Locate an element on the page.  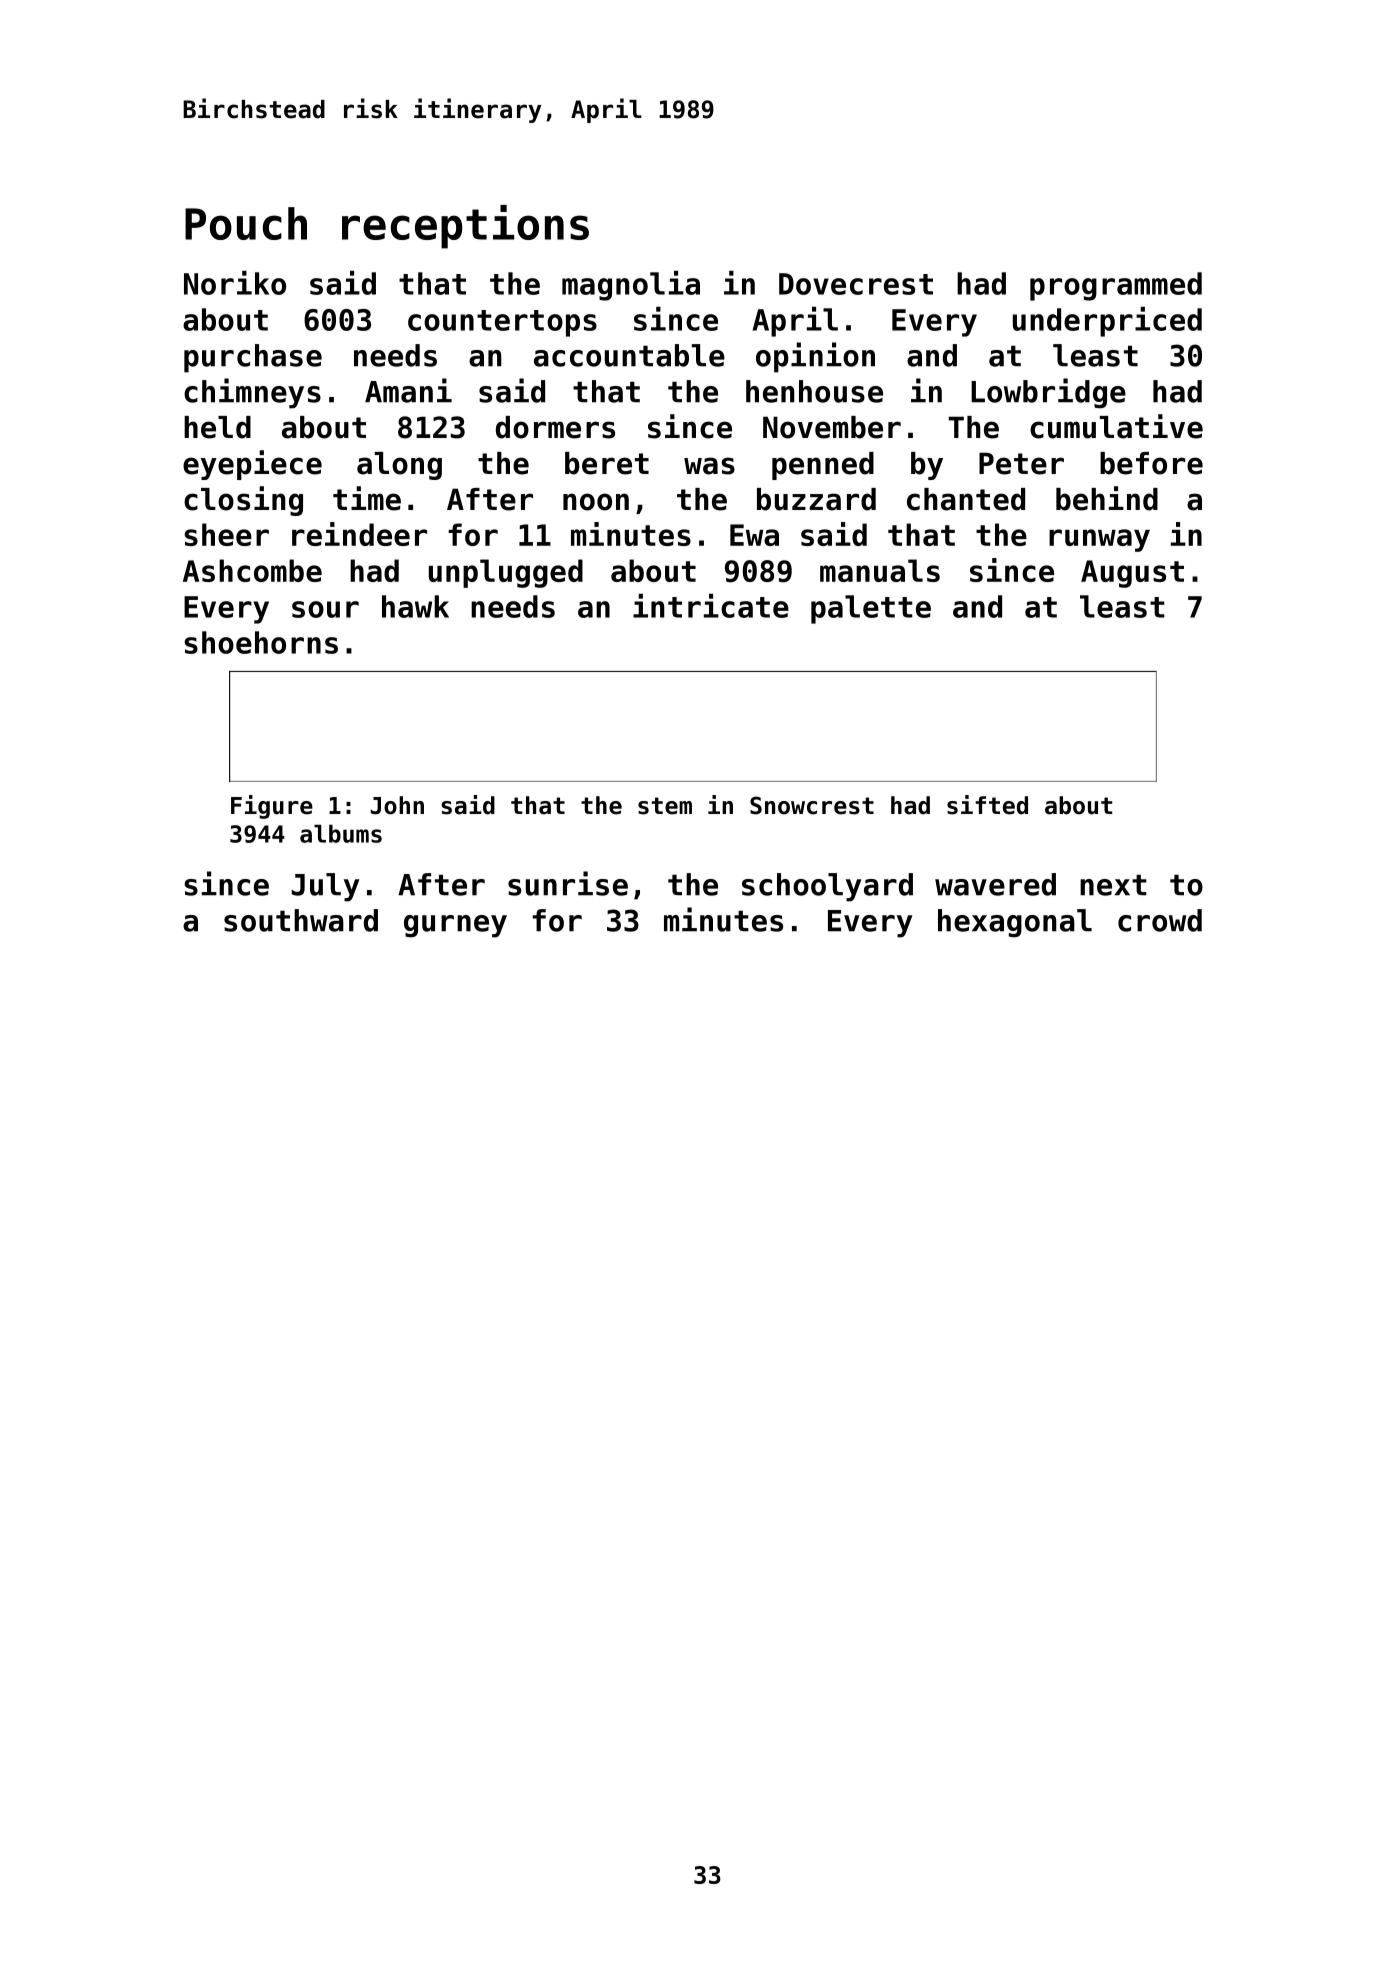
accountable is located at coordinates (629, 355).
